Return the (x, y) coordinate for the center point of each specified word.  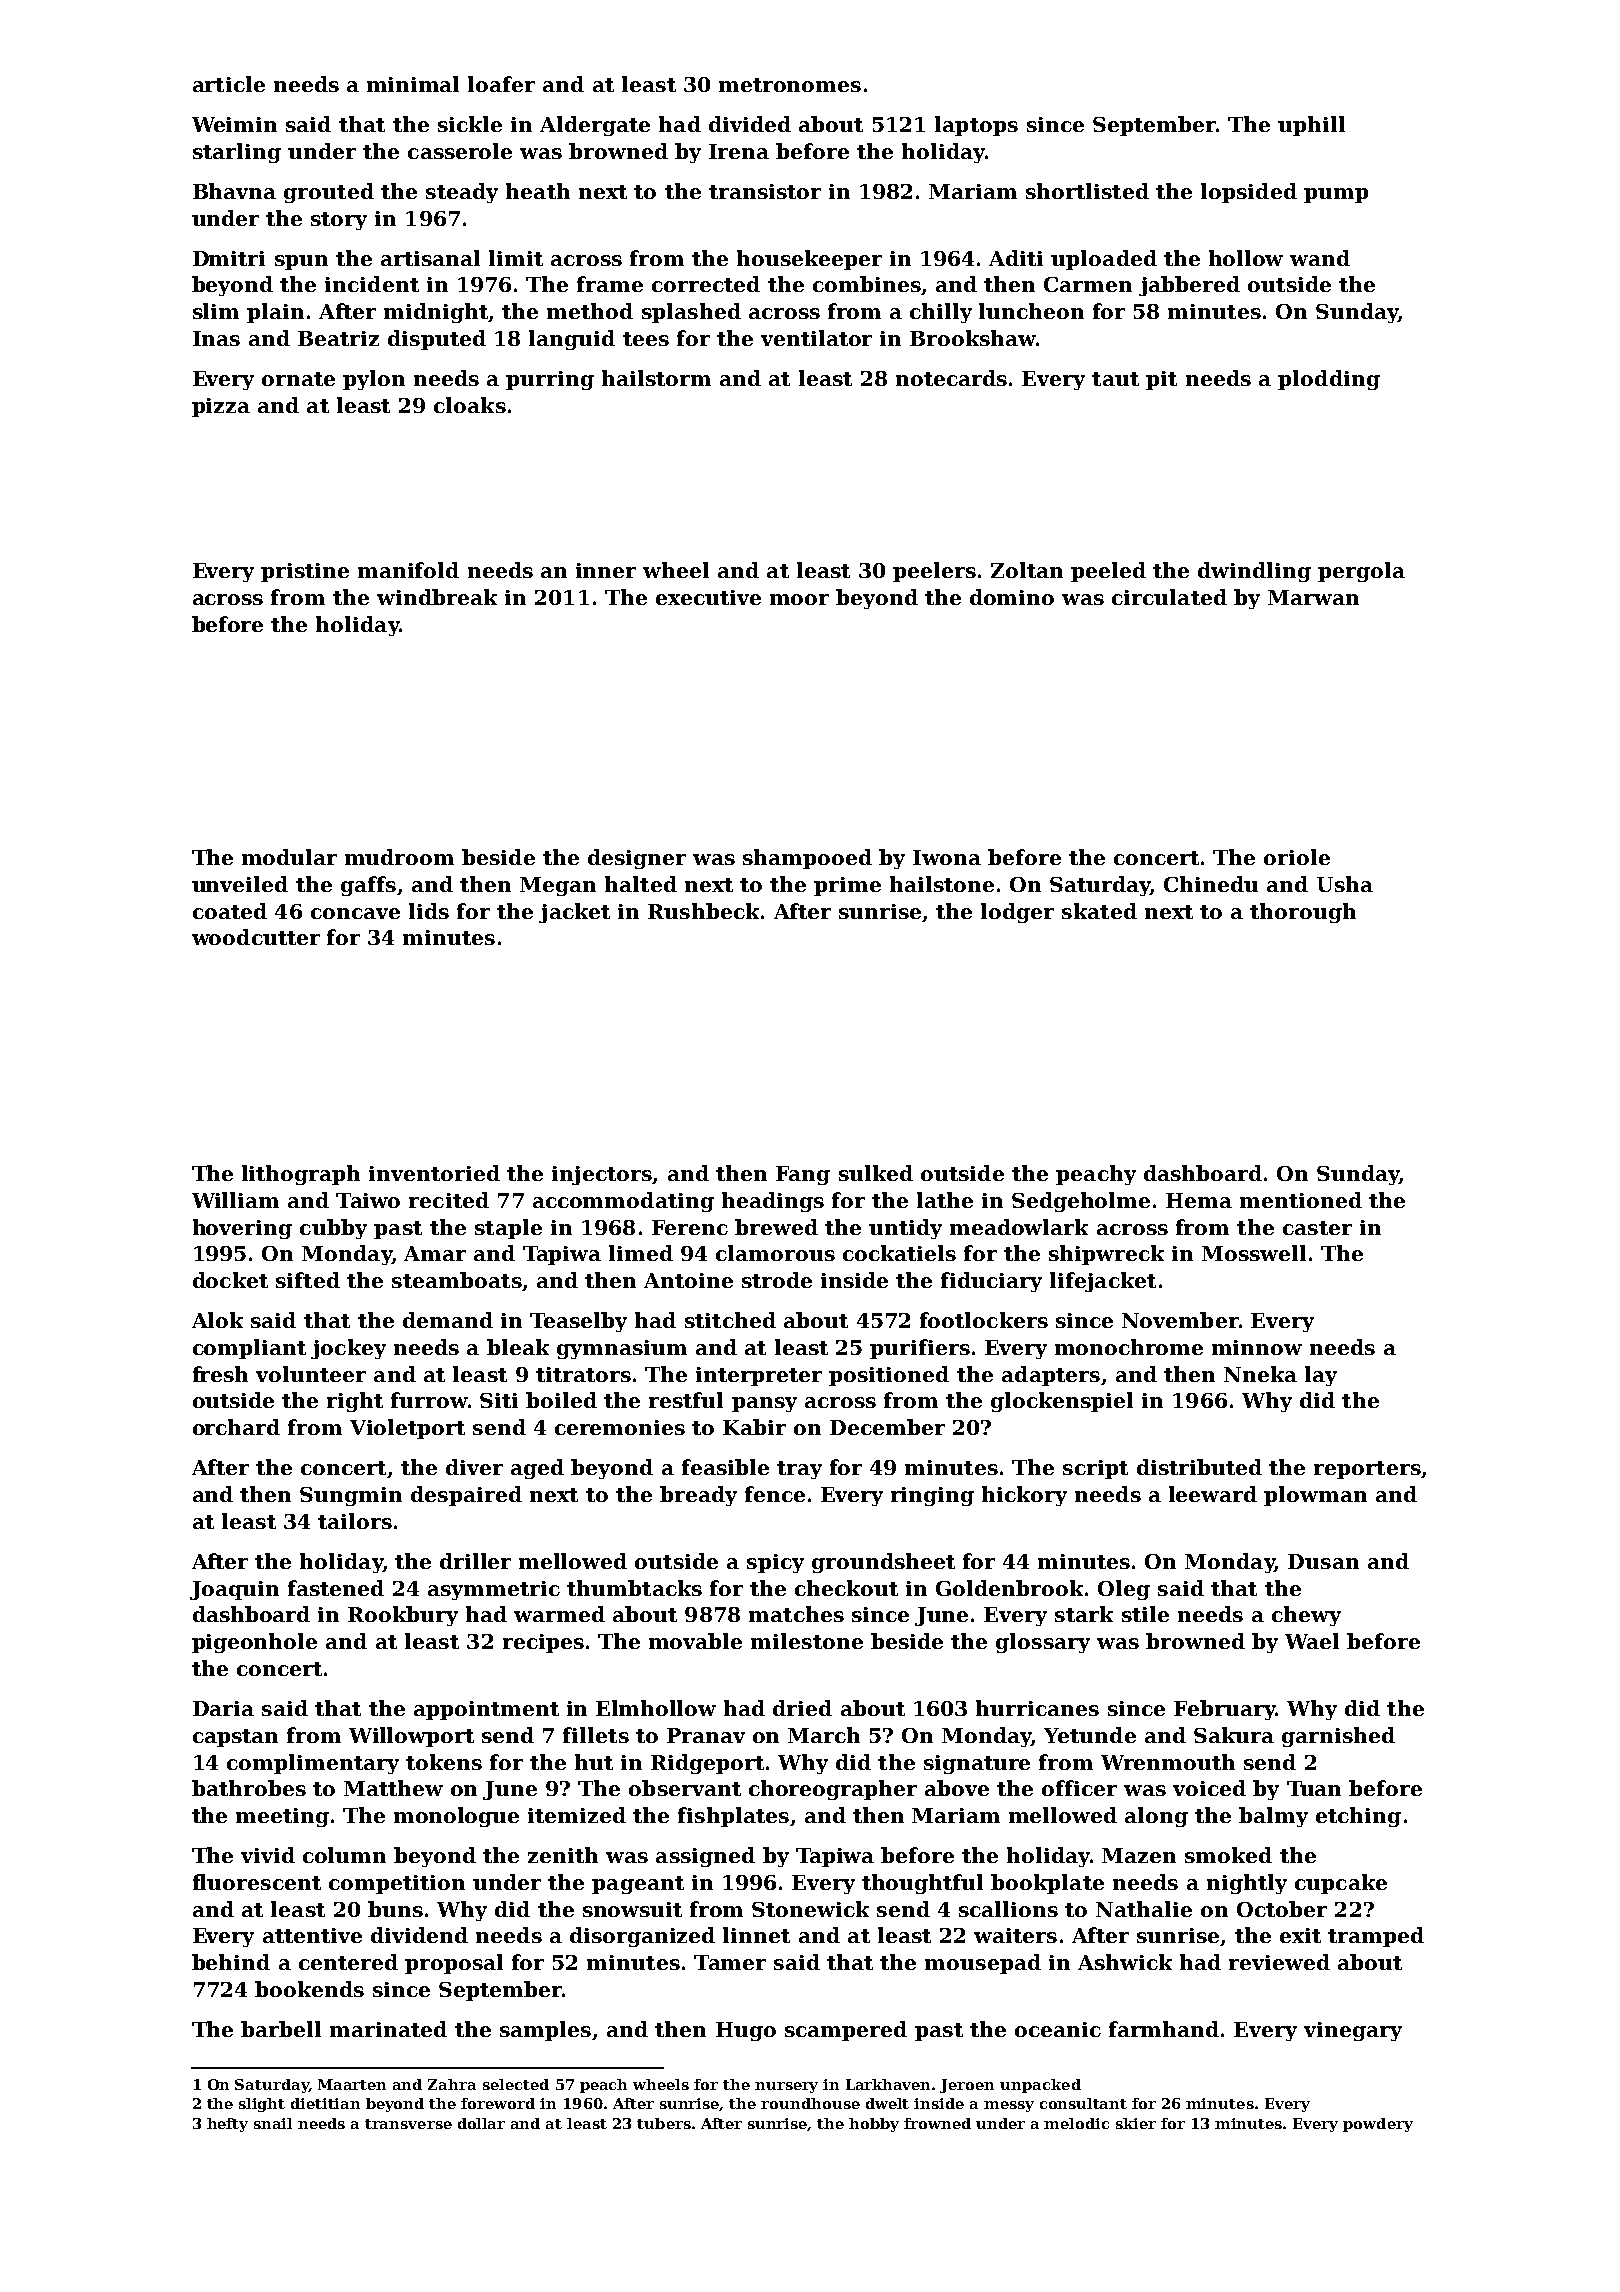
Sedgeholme (1081, 1202)
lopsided (1249, 193)
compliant (249, 1349)
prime (847, 886)
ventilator (816, 338)
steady (462, 193)
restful (686, 1400)
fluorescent (257, 1882)
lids (429, 911)
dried (802, 1708)
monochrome (1129, 1347)
